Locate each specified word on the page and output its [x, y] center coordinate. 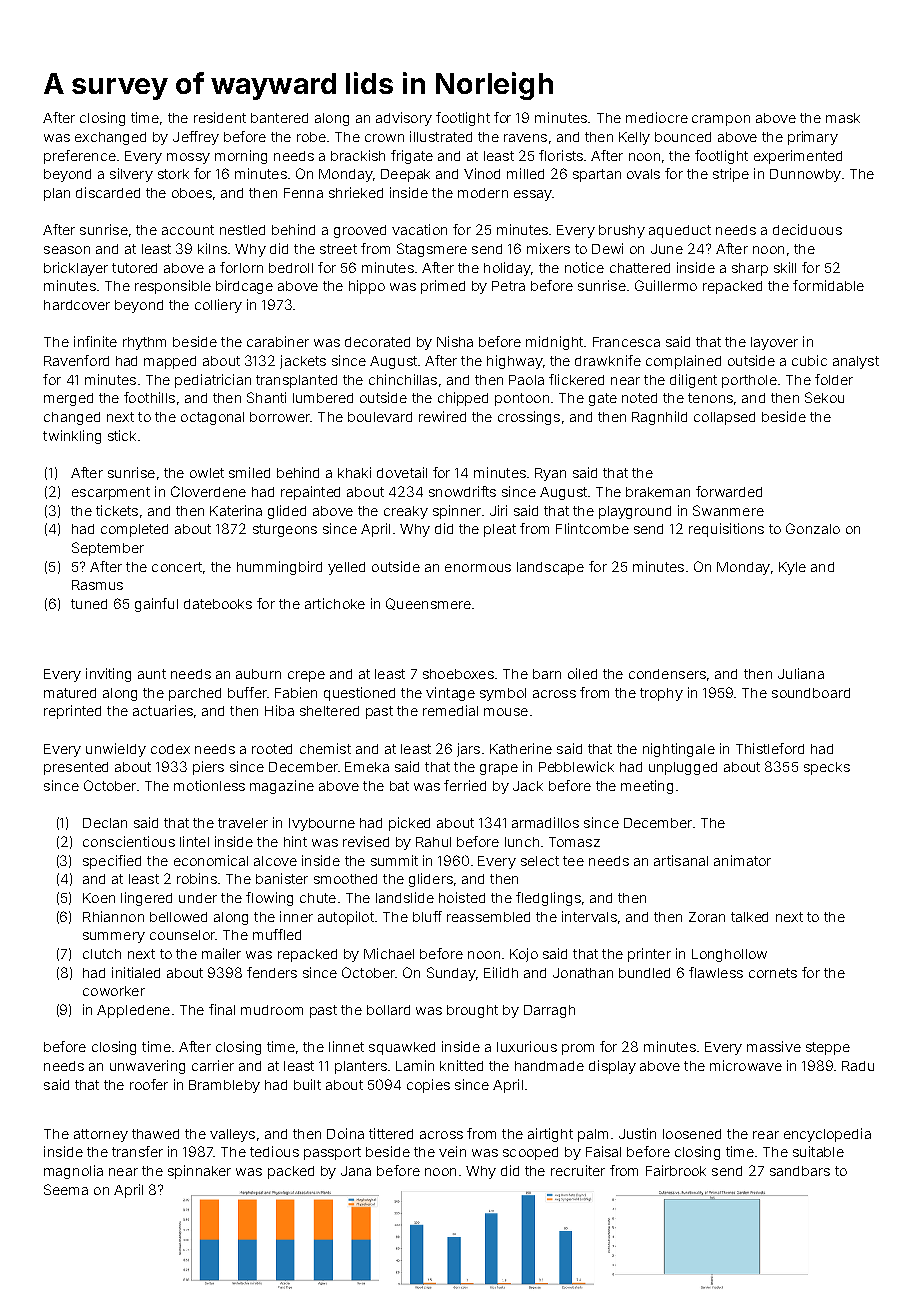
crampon [721, 120]
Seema [66, 1189]
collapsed [724, 418]
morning [241, 157]
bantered [279, 118]
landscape [550, 568]
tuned [89, 604]
